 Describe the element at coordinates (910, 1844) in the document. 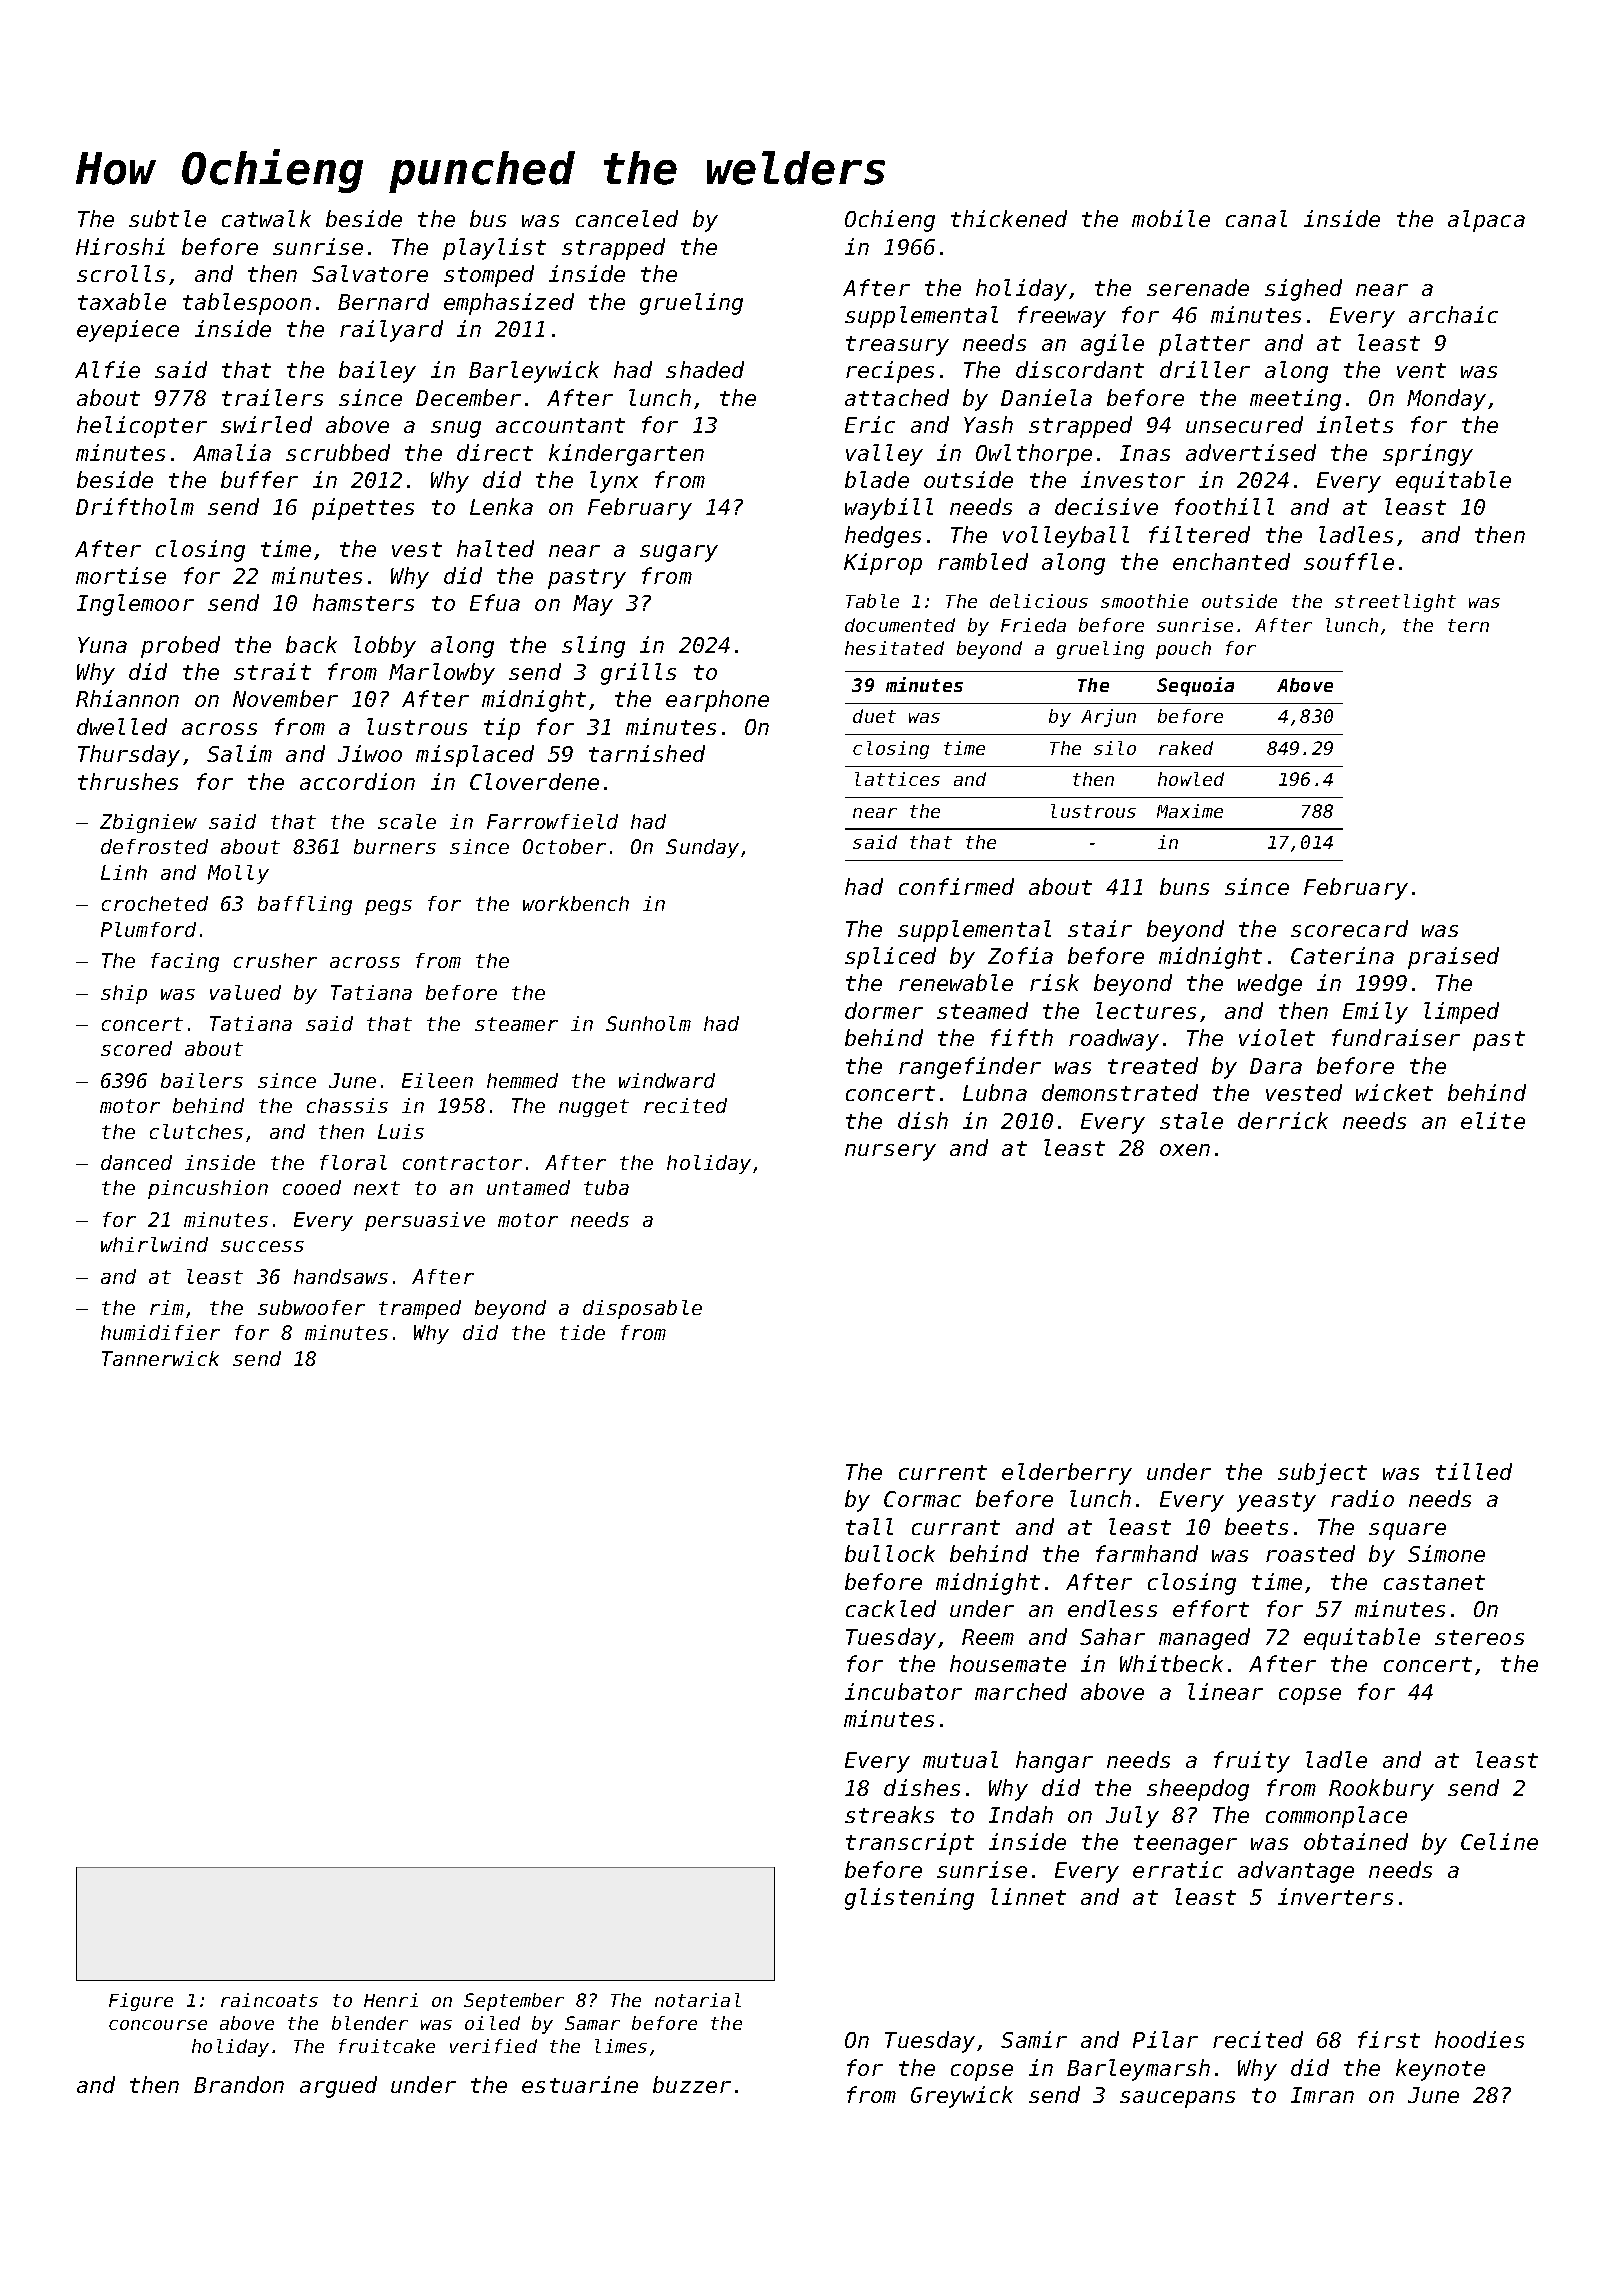

I see `transcript` at that location.
